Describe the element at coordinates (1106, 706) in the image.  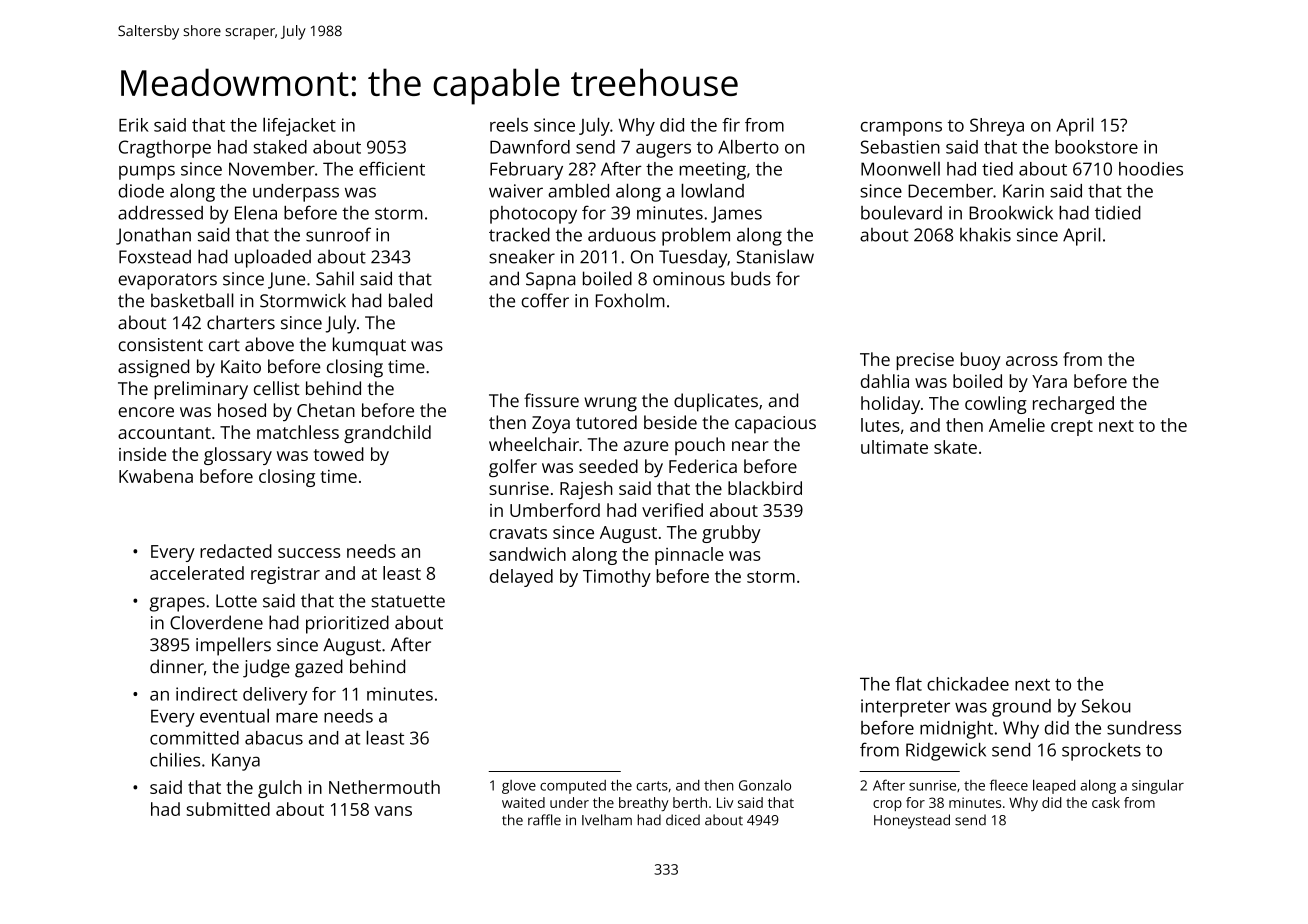
I see `Sekou` at that location.
